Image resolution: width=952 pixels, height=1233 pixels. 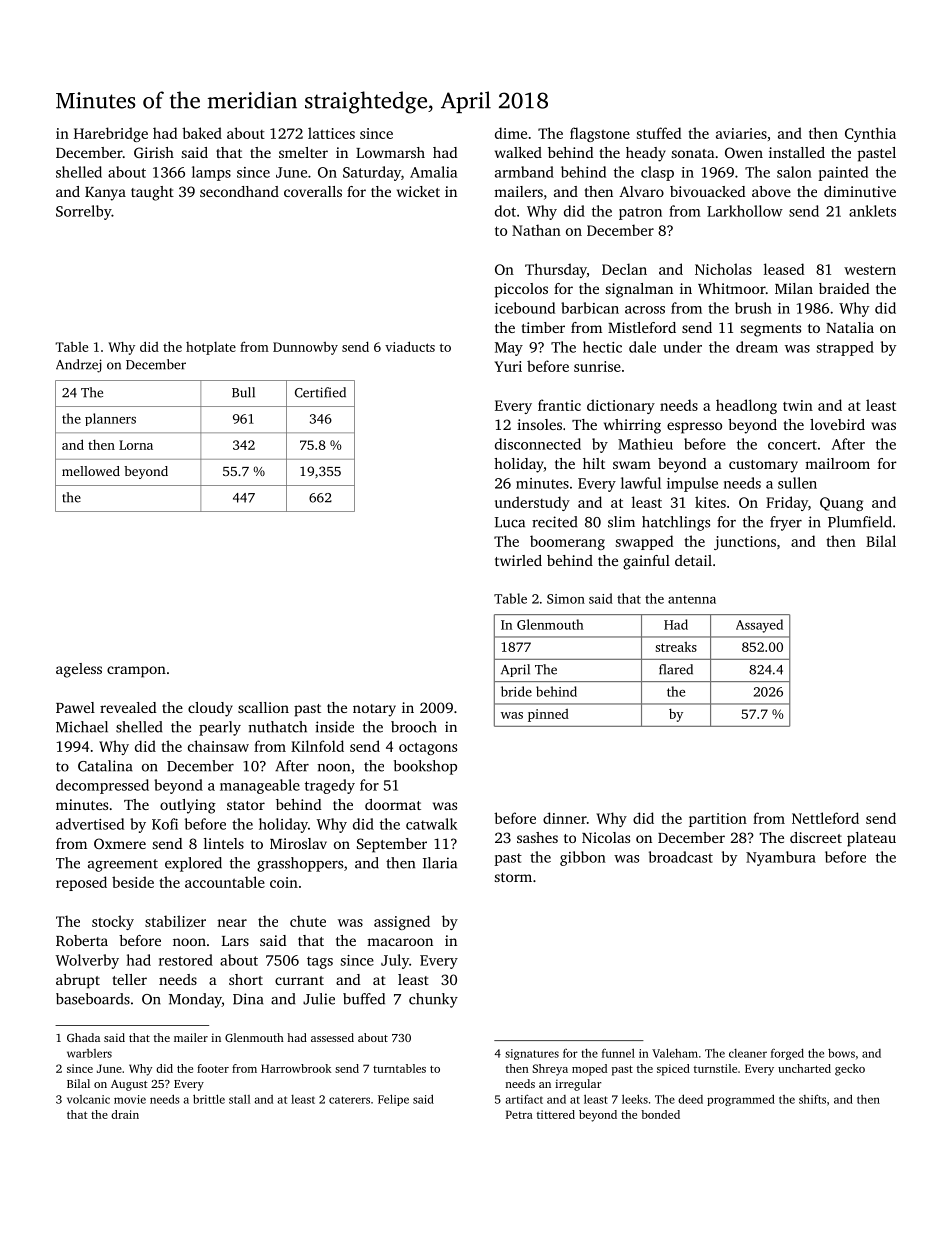 What do you see at coordinates (641, 191) in the image?
I see `Alvaro` at bounding box center [641, 191].
